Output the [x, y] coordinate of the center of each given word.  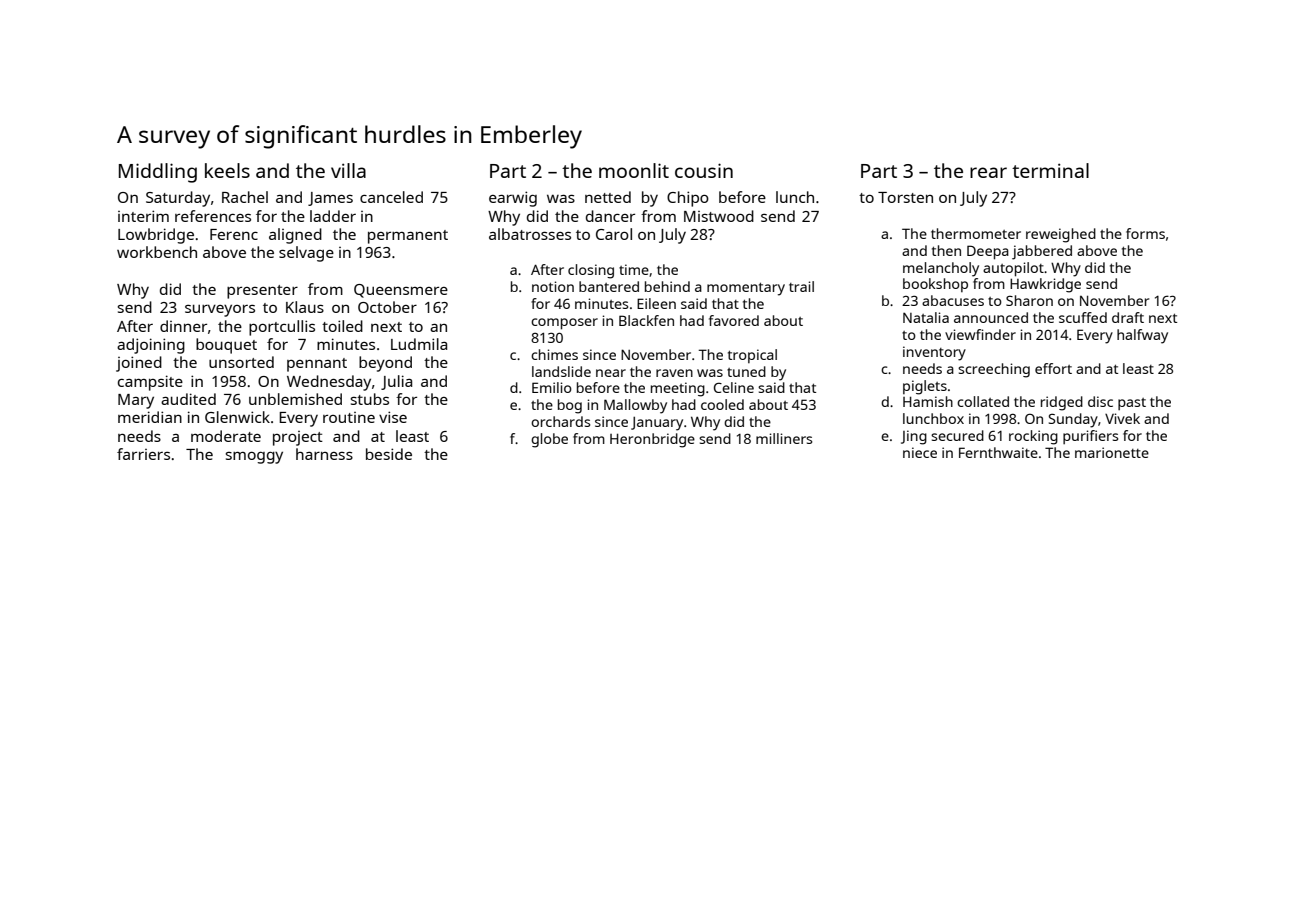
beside [389, 454]
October [387, 307]
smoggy [254, 457]
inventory [934, 353]
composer [564, 324]
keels [227, 170]
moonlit [634, 170]
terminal [1050, 170]
